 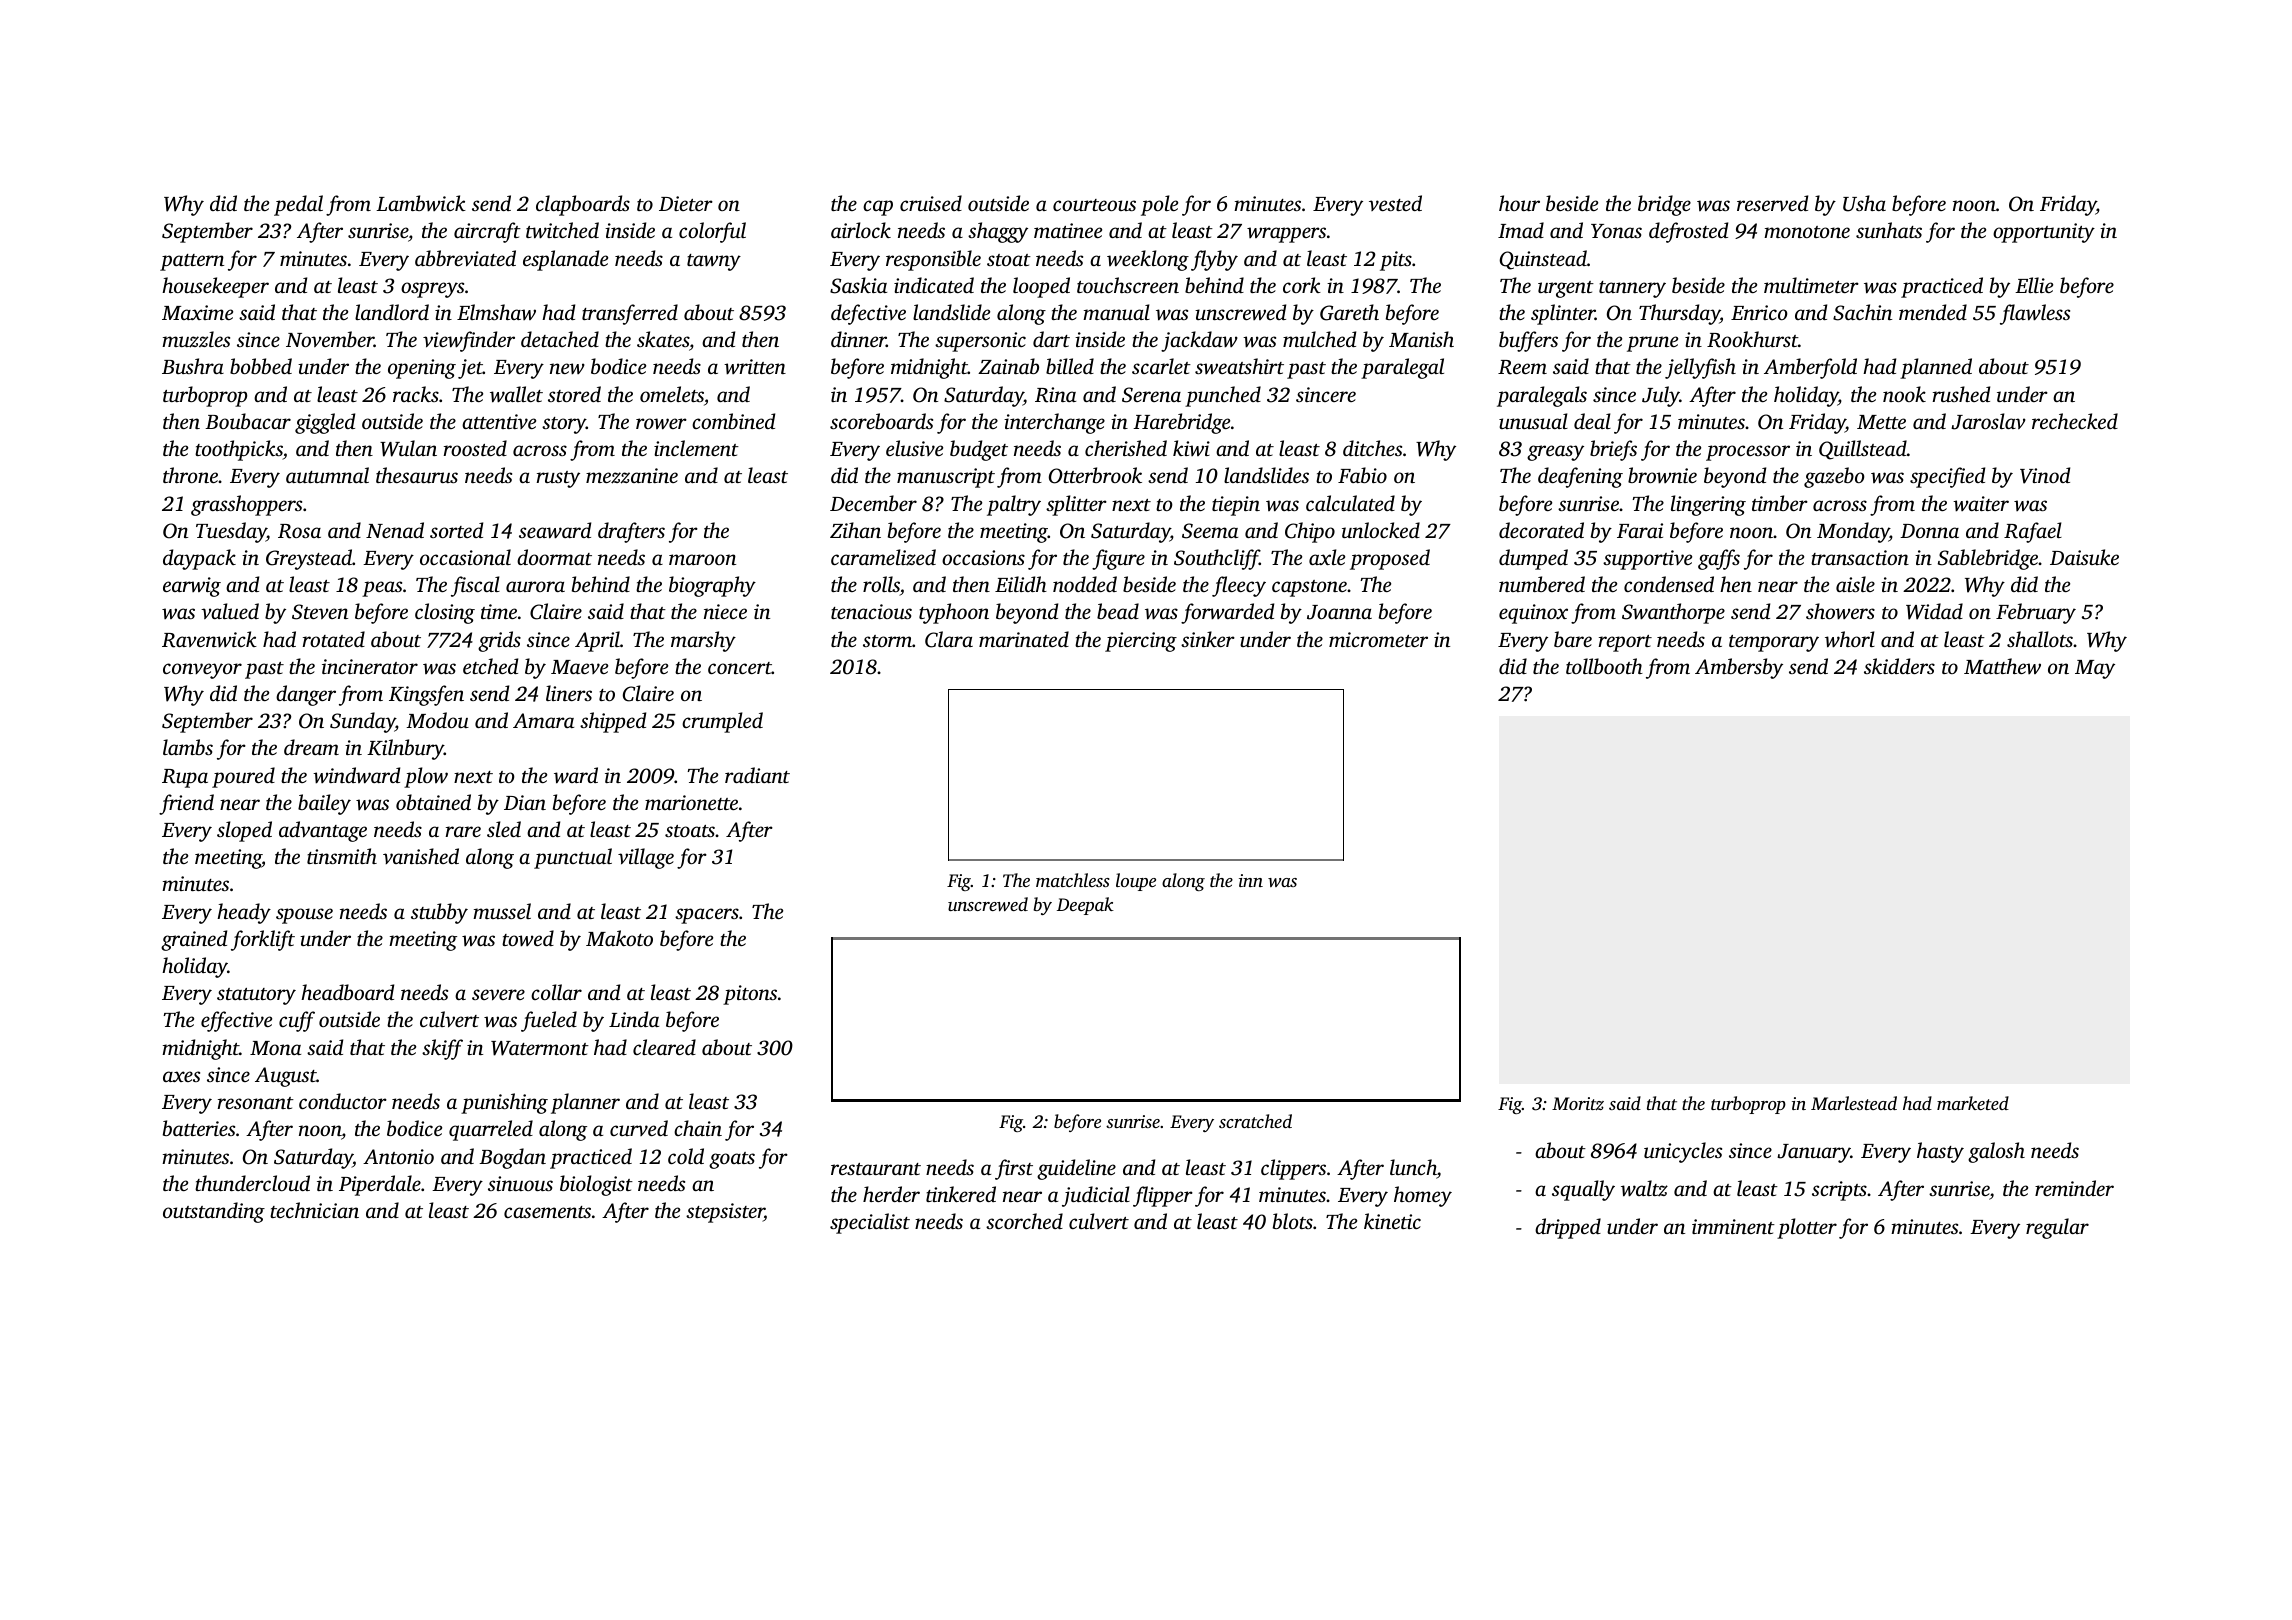 What do you see at coordinates (263, 940) in the screenshot?
I see `forklift` at bounding box center [263, 940].
